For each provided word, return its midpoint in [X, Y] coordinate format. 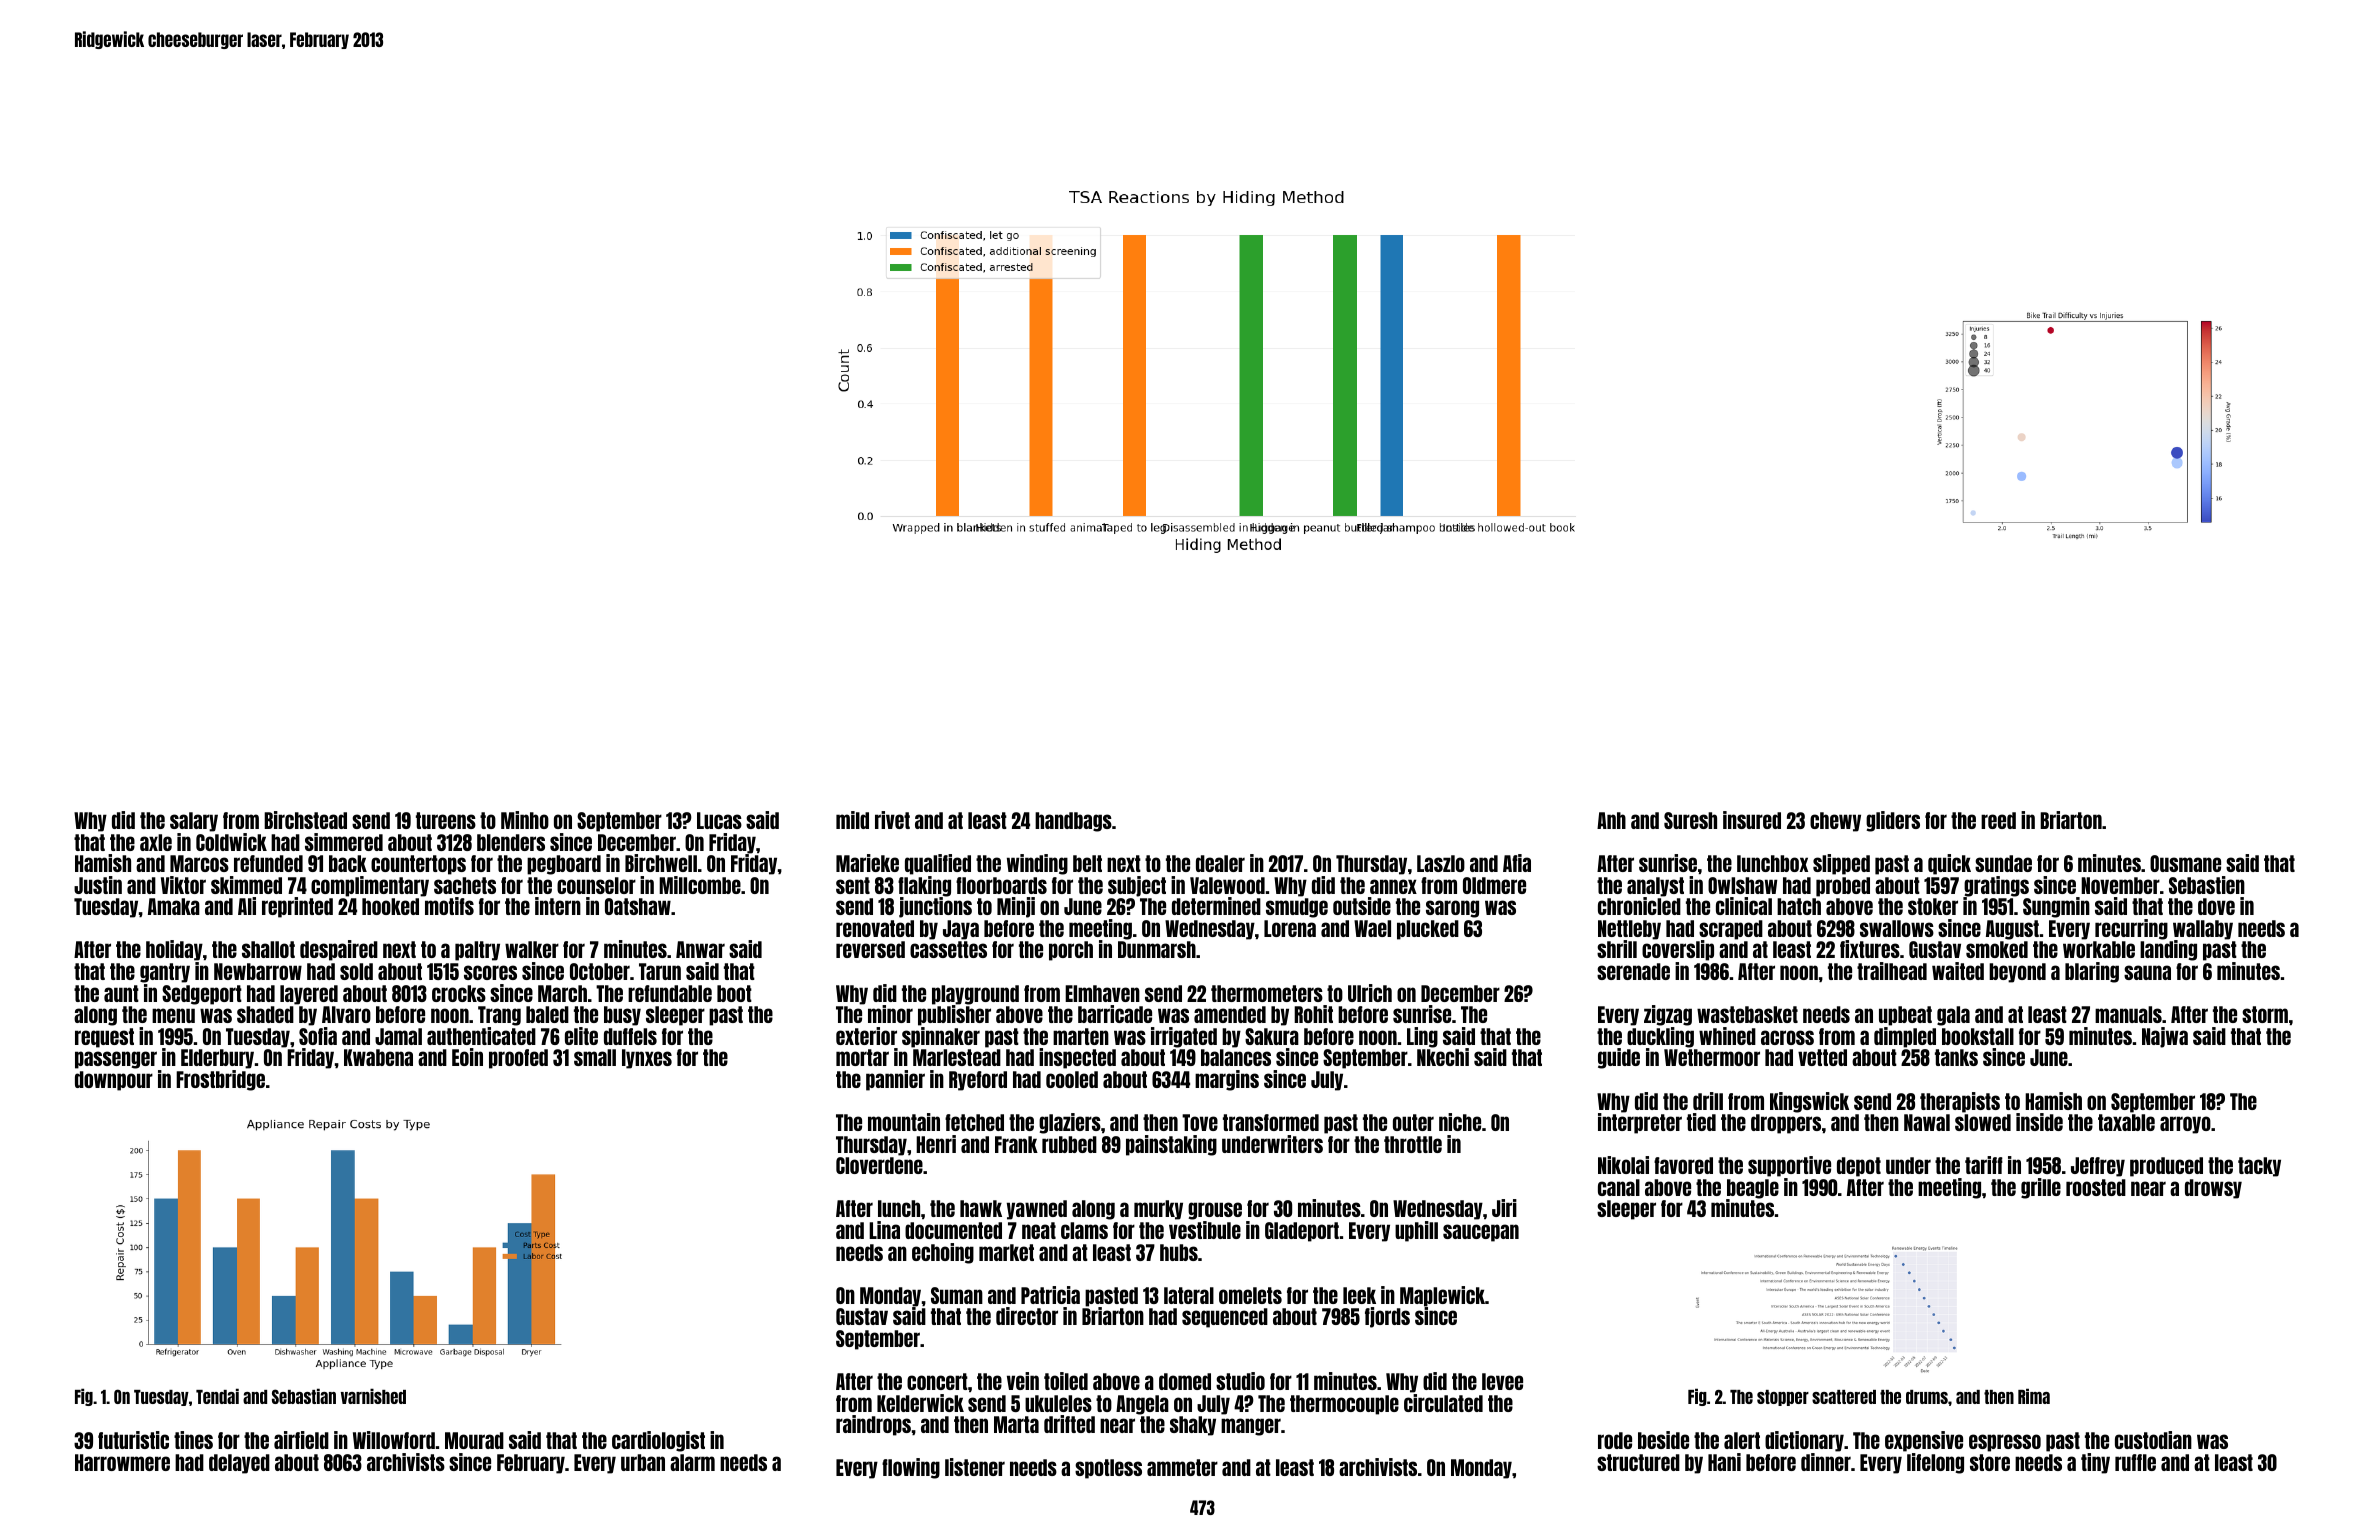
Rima [2034, 1396]
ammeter [1182, 1467]
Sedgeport [202, 995]
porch [1071, 951]
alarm [692, 1462]
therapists [1960, 1102]
